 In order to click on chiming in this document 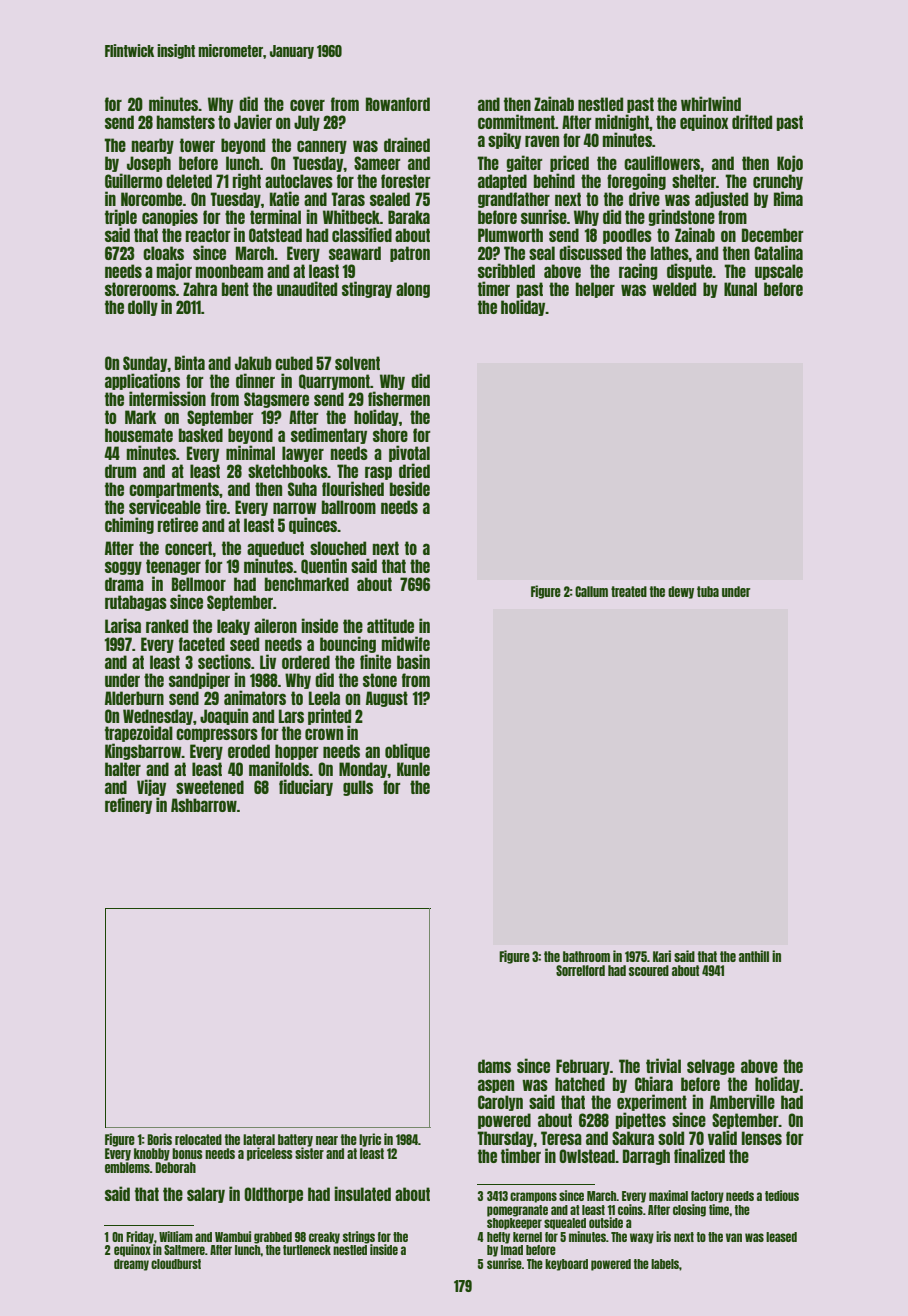, I will do `click(129, 525)`.
